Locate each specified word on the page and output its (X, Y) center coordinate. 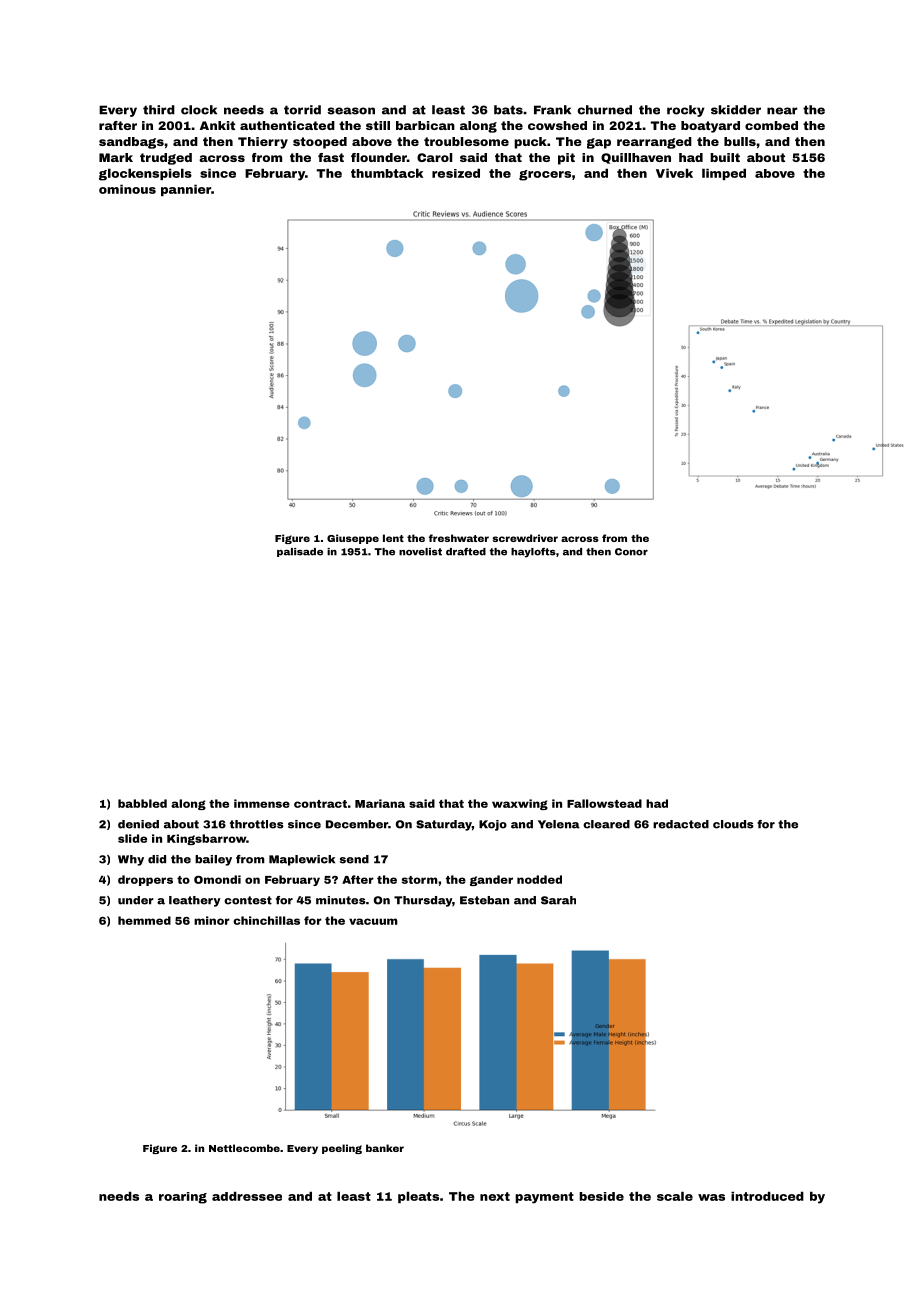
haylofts (533, 553)
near (782, 111)
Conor (631, 552)
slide (132, 838)
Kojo (493, 825)
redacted (681, 824)
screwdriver (525, 538)
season (351, 111)
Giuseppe (353, 539)
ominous (127, 189)
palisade (300, 552)
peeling (342, 1149)
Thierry (263, 143)
